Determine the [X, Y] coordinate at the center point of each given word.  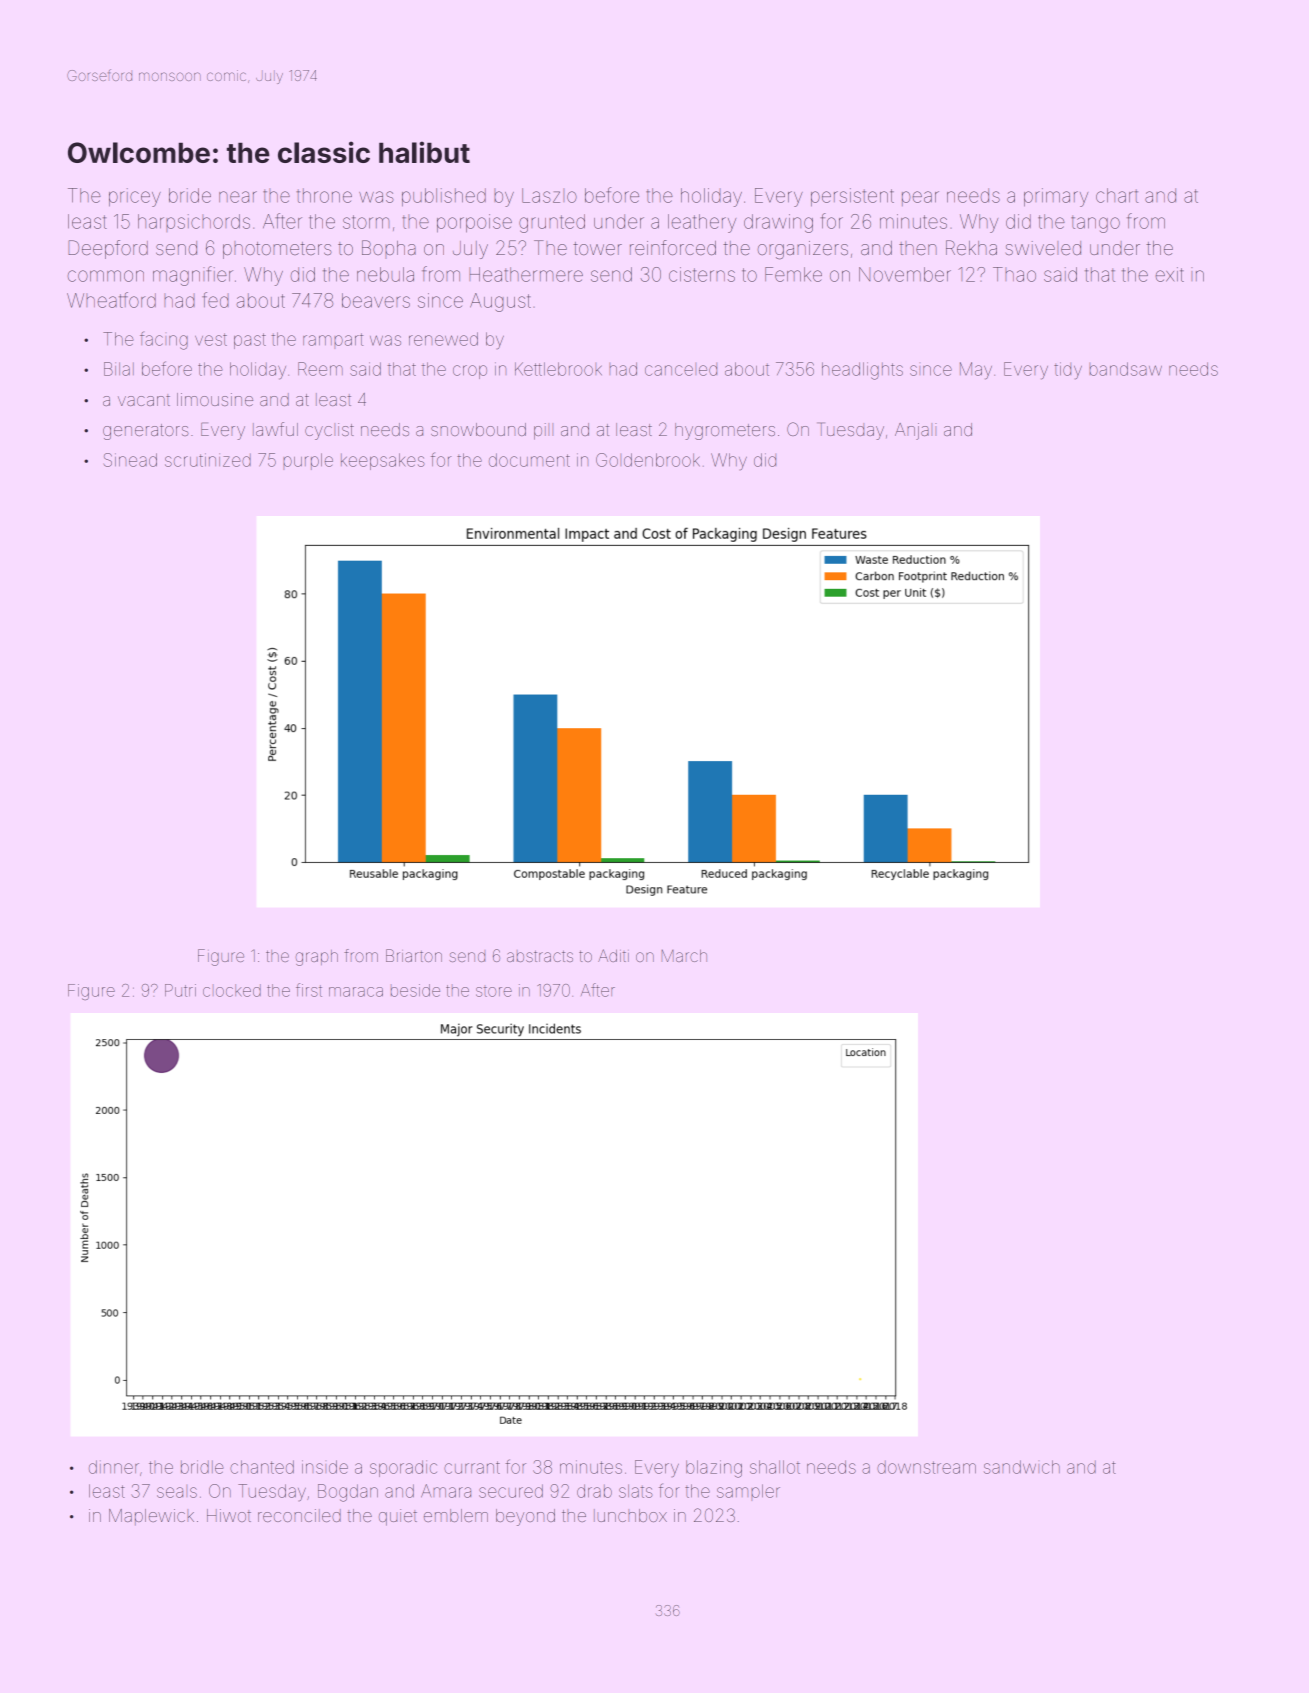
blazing [714, 1469]
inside [325, 1467]
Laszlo [549, 195]
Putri [180, 990]
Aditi [613, 955]
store [494, 992]
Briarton [414, 955]
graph [317, 958]
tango [1095, 224]
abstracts [540, 956]
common [106, 276]
